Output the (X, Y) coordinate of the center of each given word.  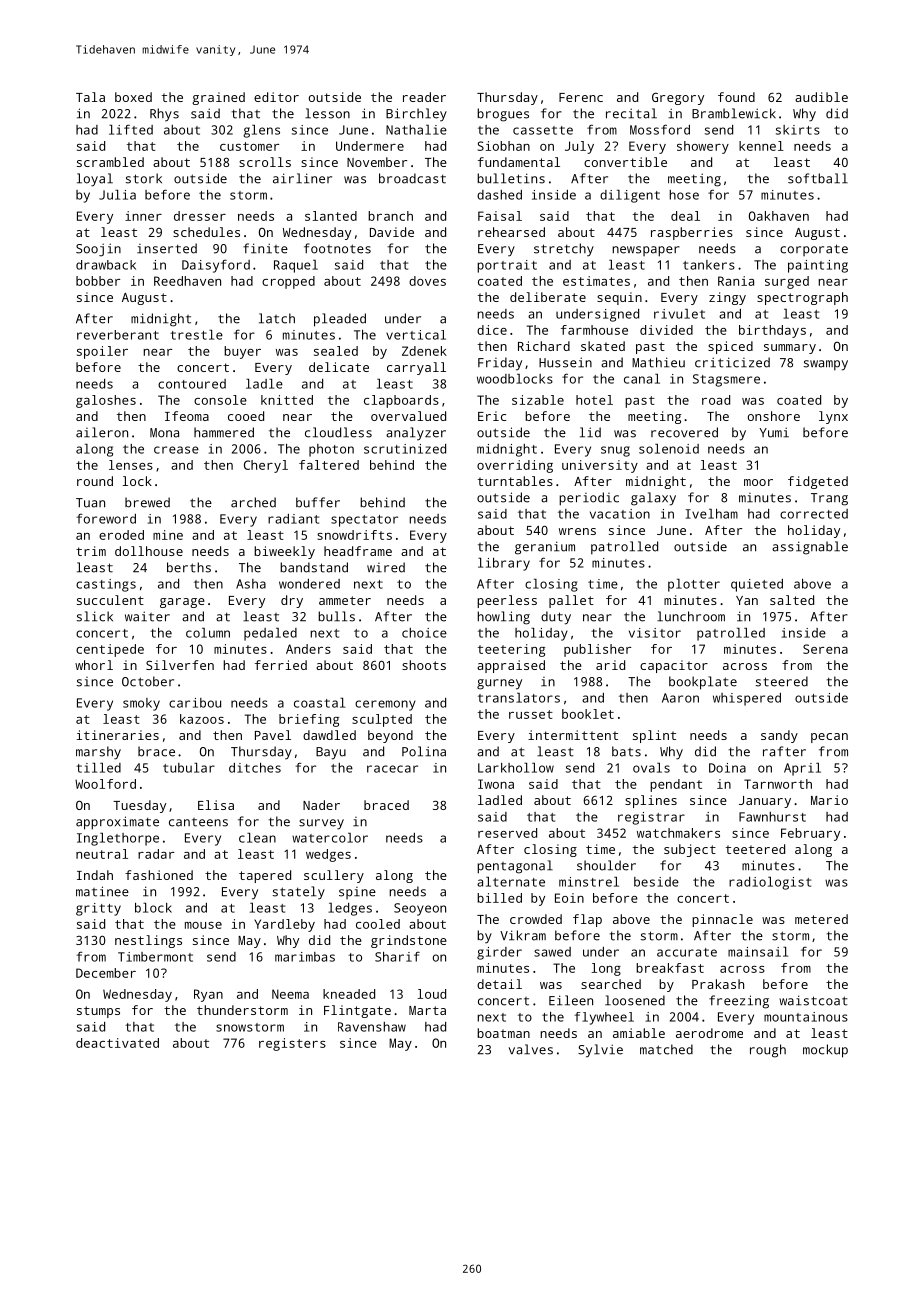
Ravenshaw (372, 1027)
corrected (814, 514)
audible (821, 97)
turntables (515, 481)
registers (292, 1044)
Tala (90, 97)
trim (91, 551)
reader (424, 97)
